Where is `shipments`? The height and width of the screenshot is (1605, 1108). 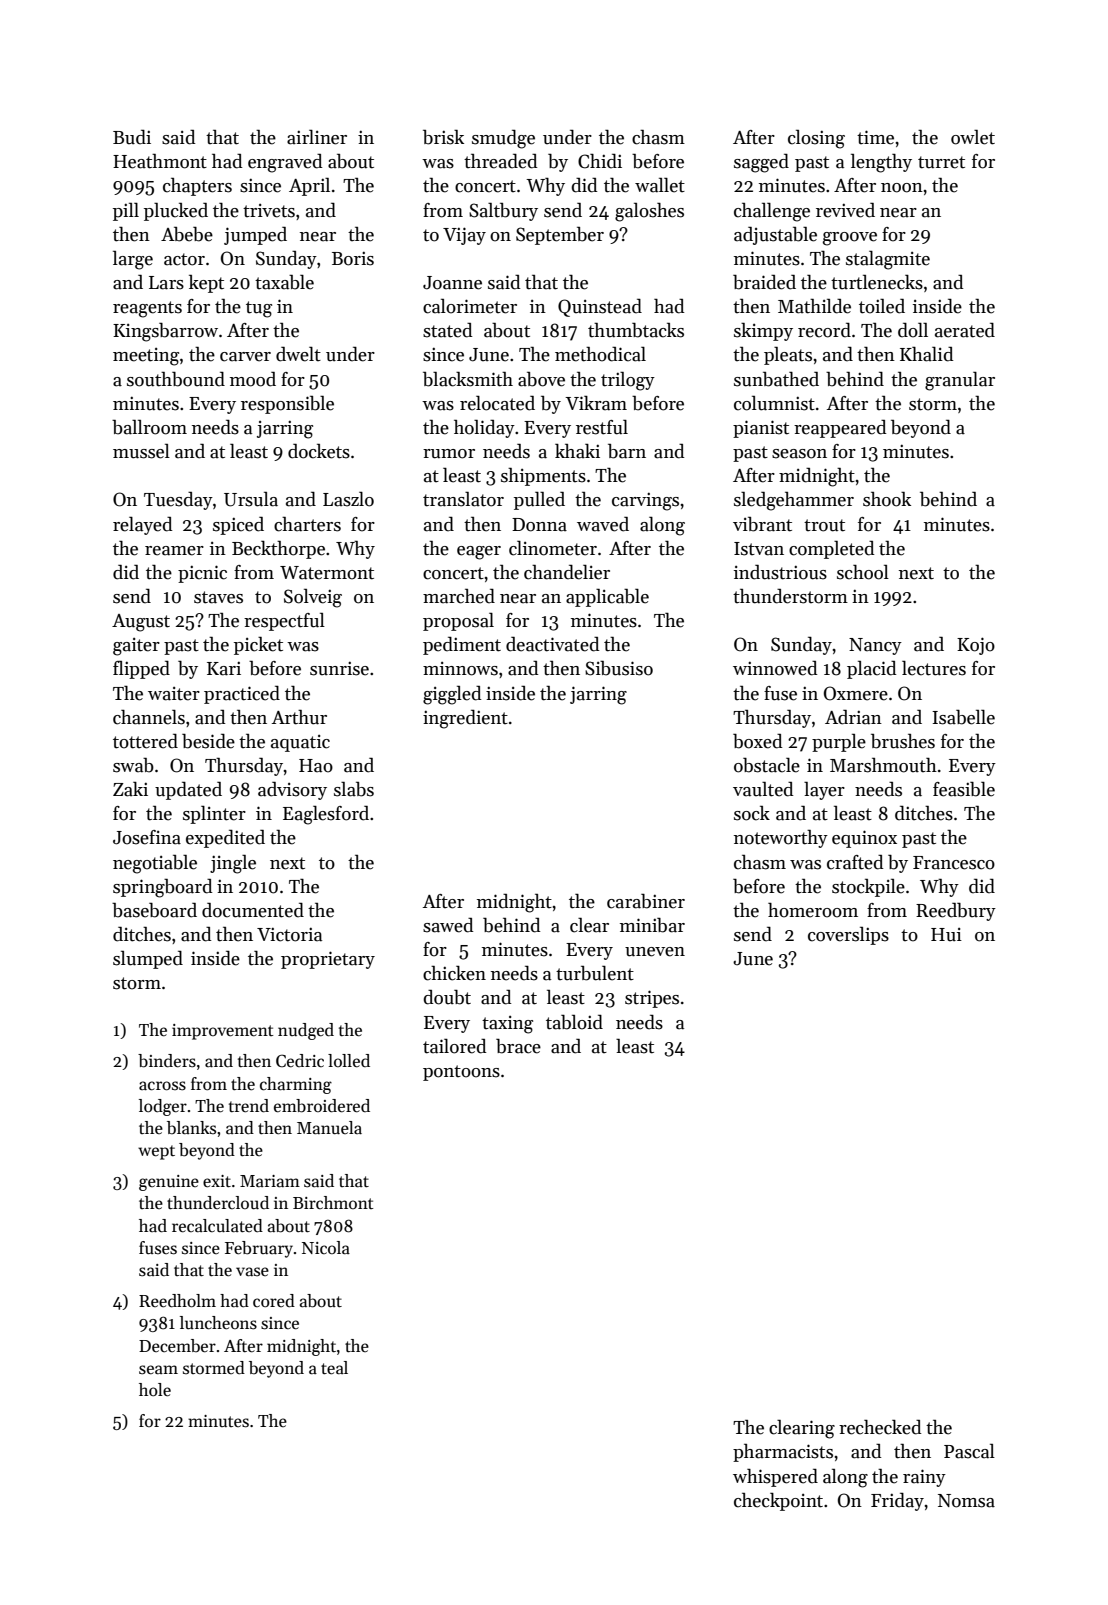
shipments is located at coordinates (543, 477).
